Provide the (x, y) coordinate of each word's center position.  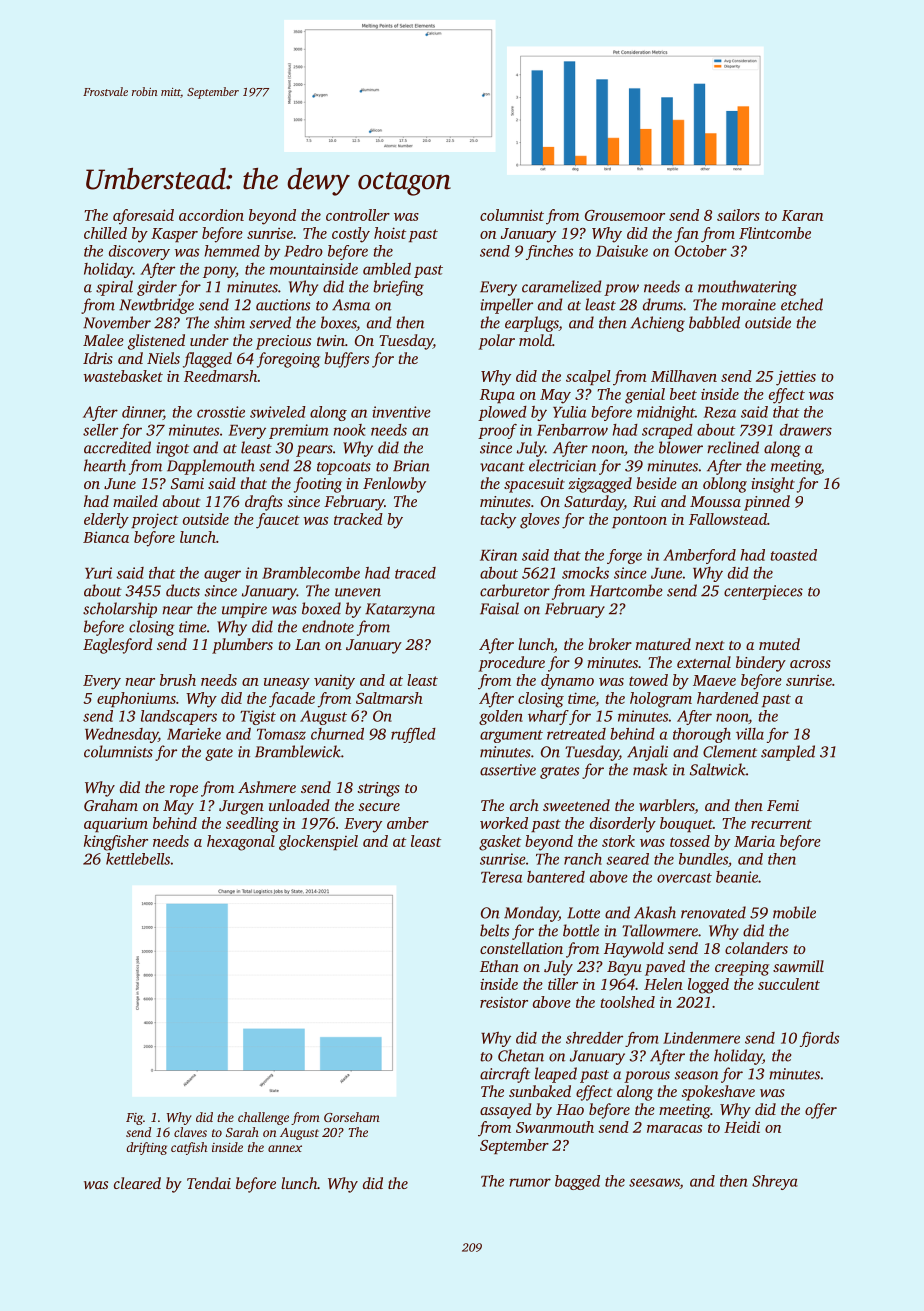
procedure (511, 664)
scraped (667, 431)
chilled (105, 233)
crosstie (221, 412)
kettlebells (138, 858)
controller (358, 215)
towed (648, 680)
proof (497, 431)
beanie (737, 877)
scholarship (120, 610)
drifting (146, 1148)
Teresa (501, 877)
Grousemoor (625, 215)
